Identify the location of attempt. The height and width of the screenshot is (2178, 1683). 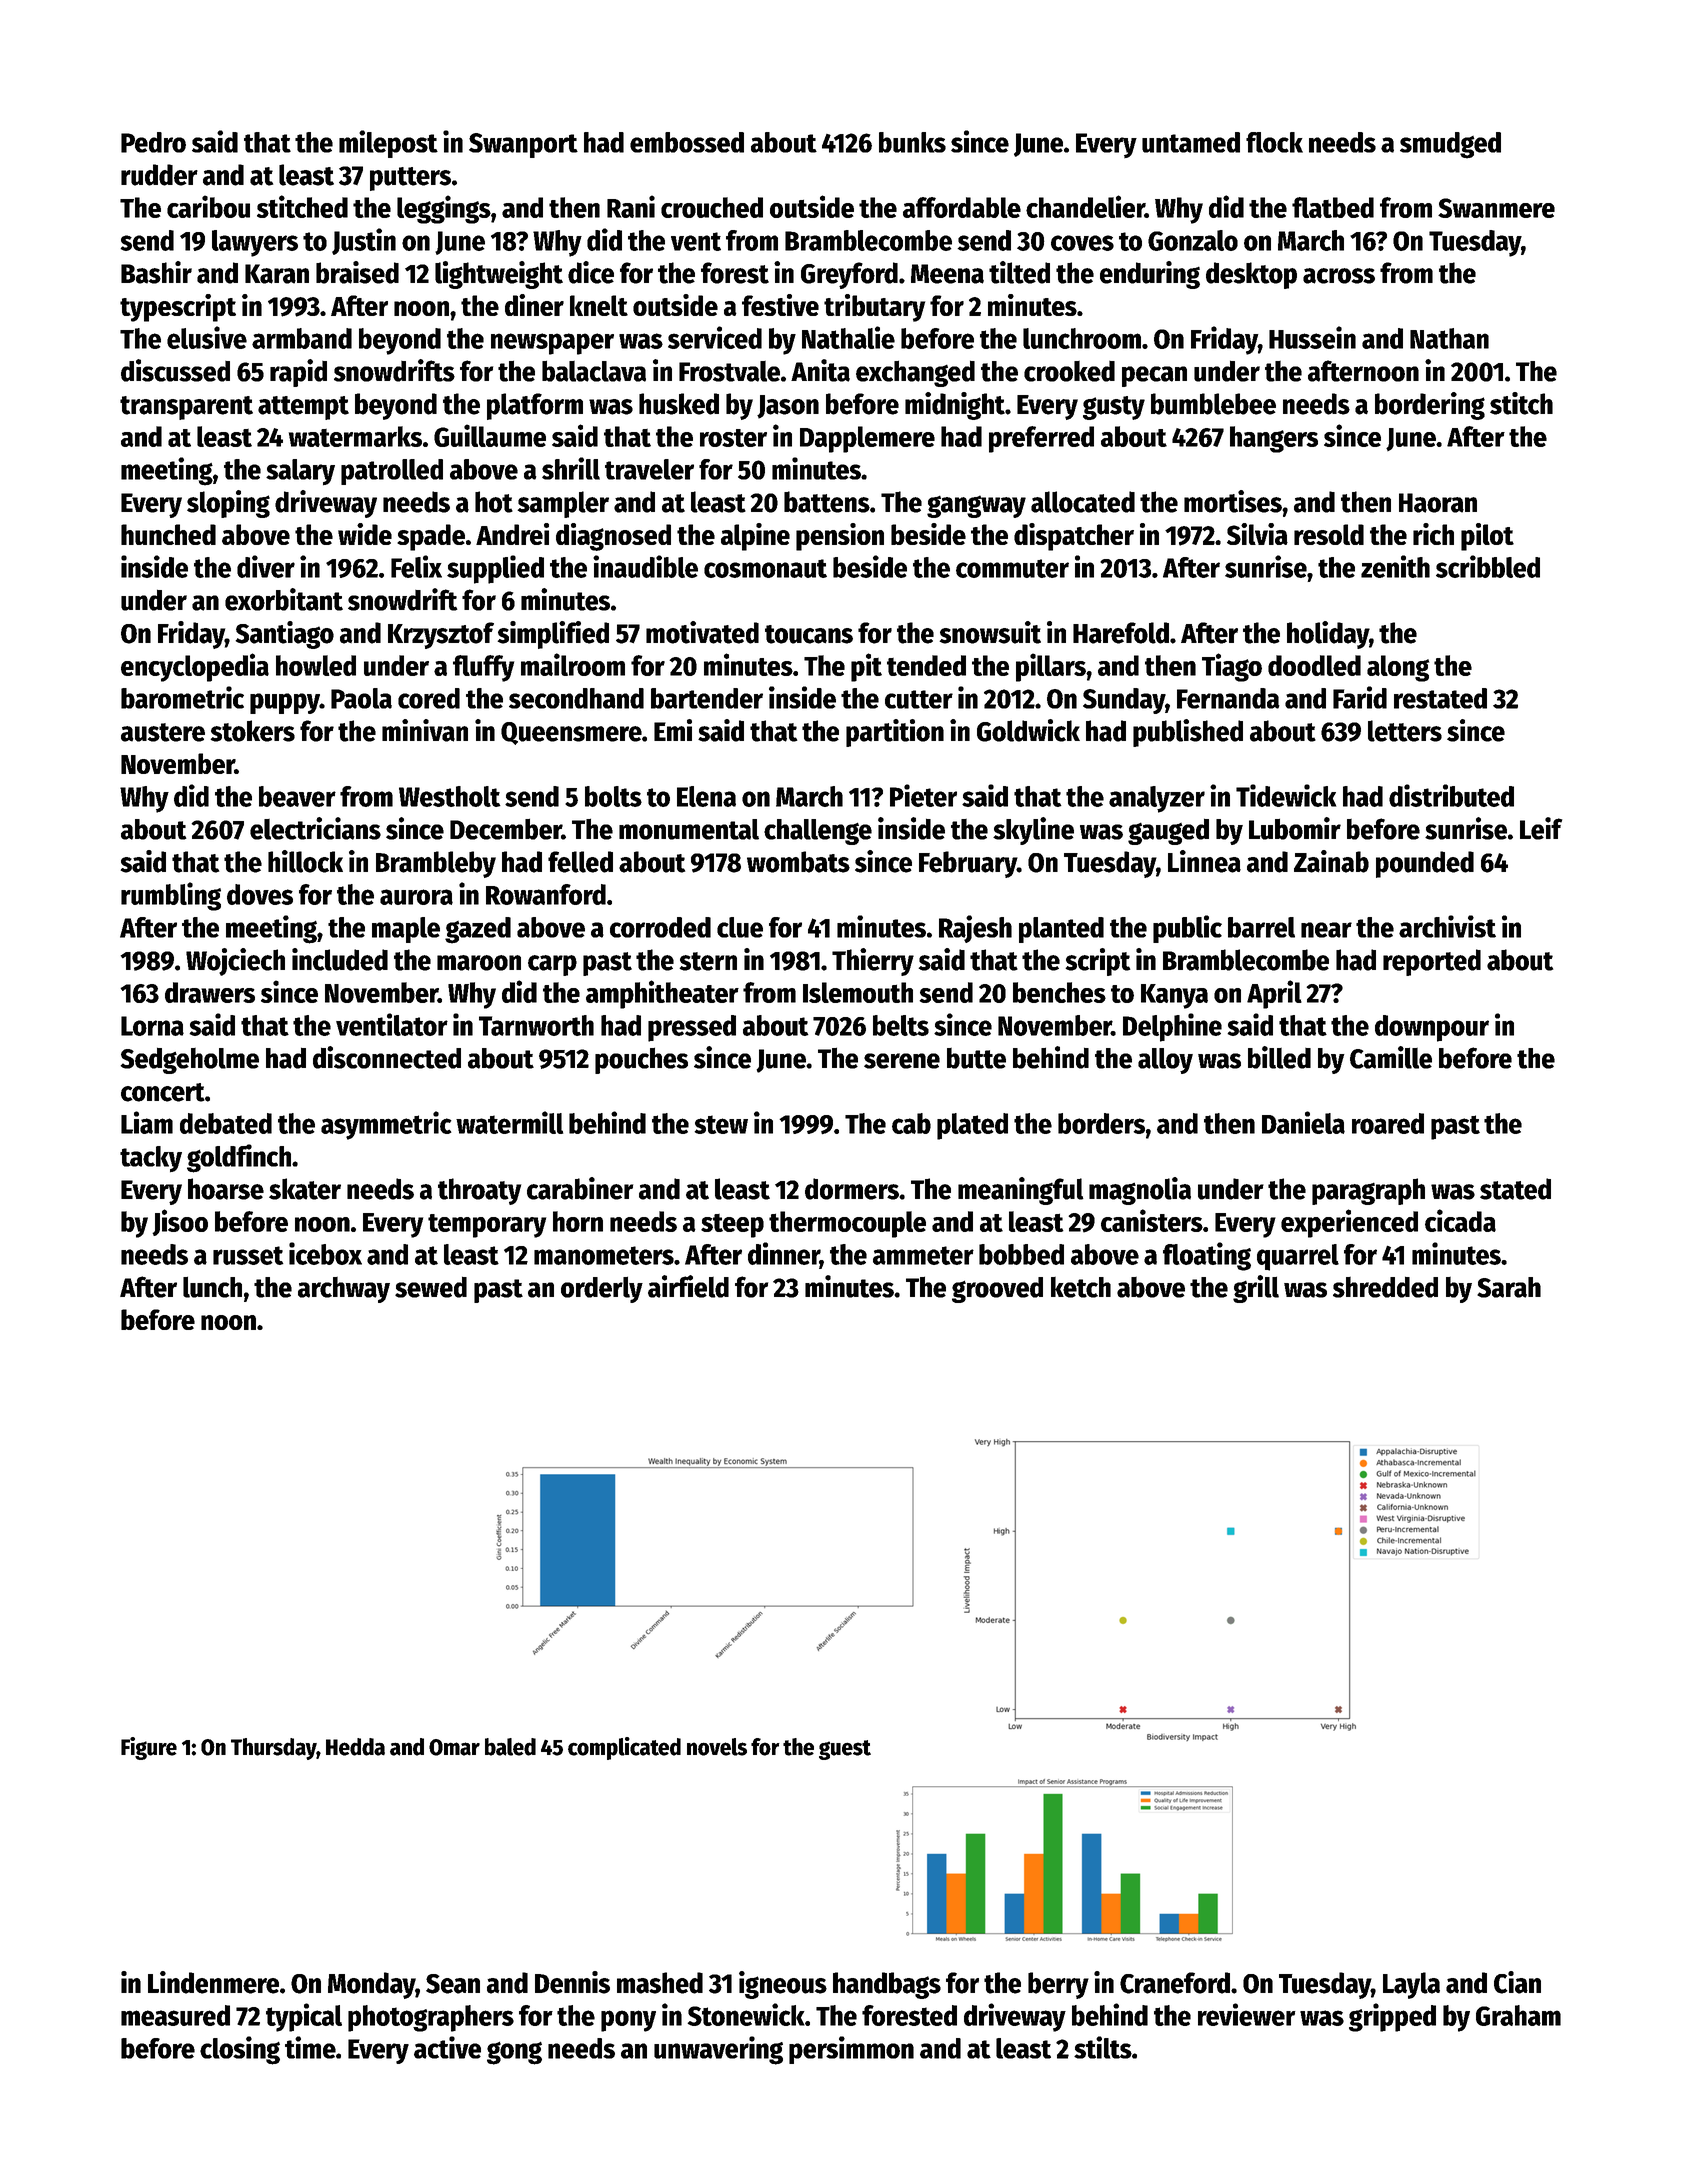
(303, 408).
